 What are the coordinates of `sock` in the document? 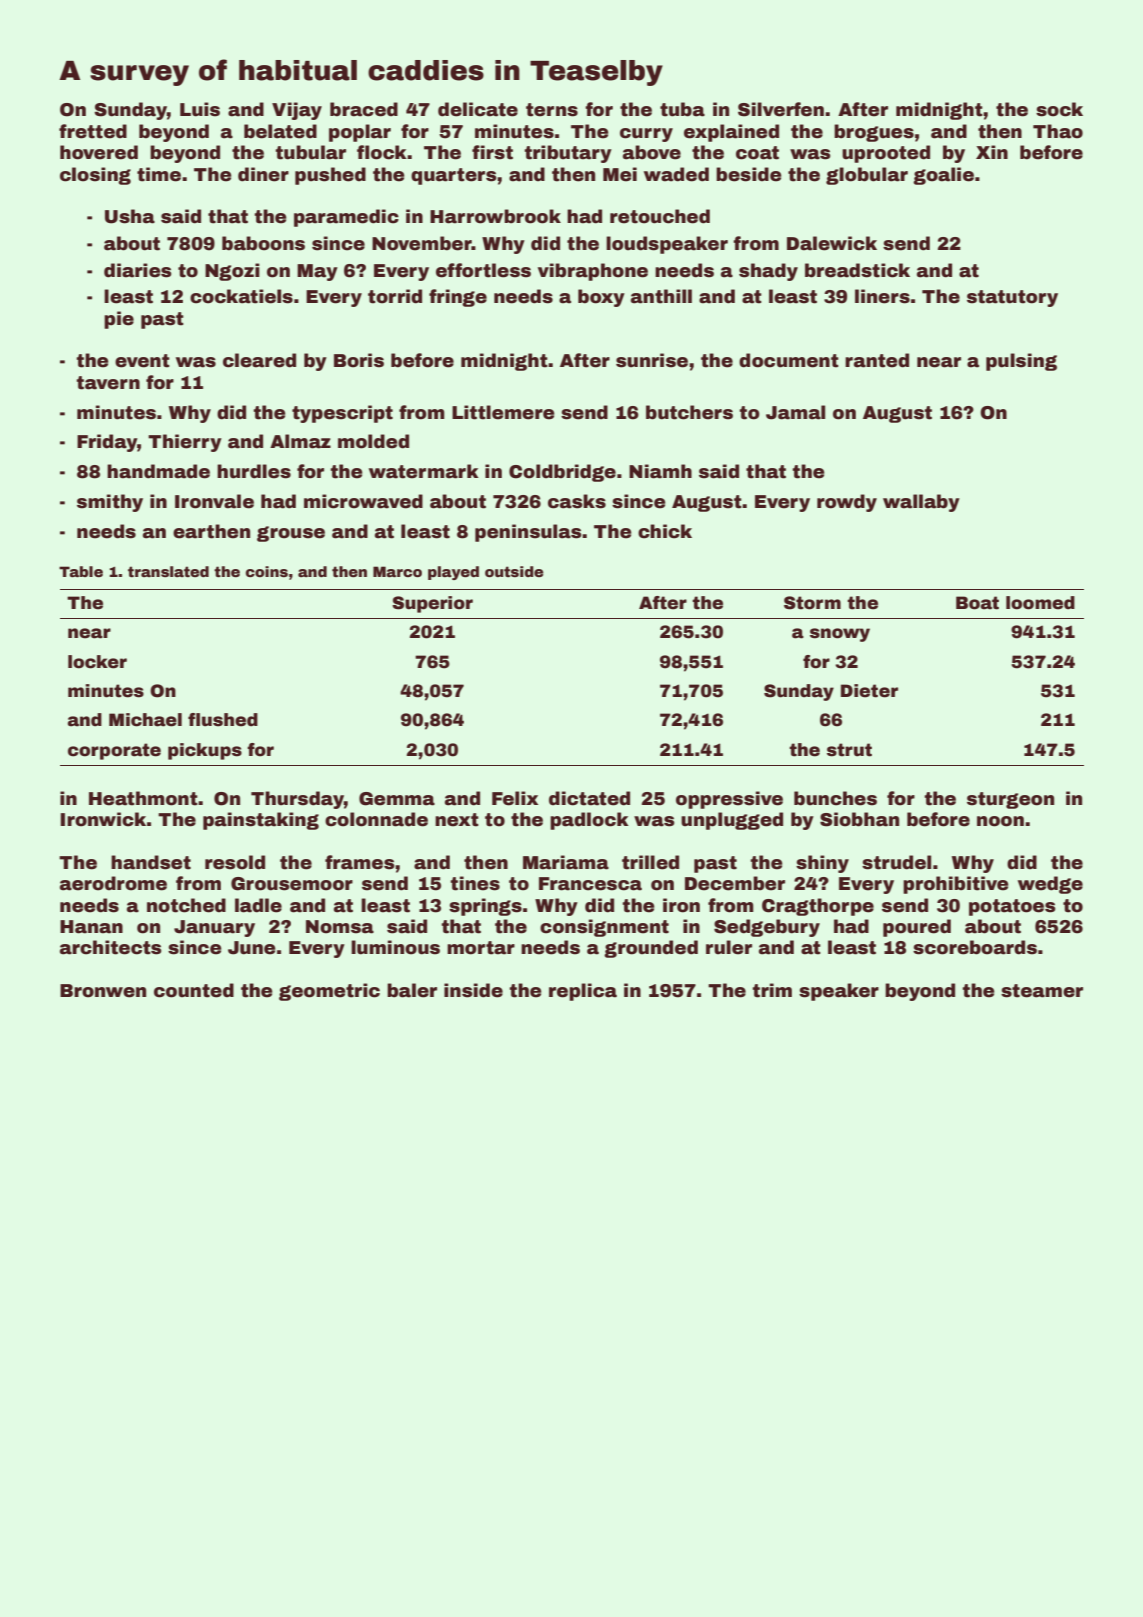 It's located at (1059, 109).
